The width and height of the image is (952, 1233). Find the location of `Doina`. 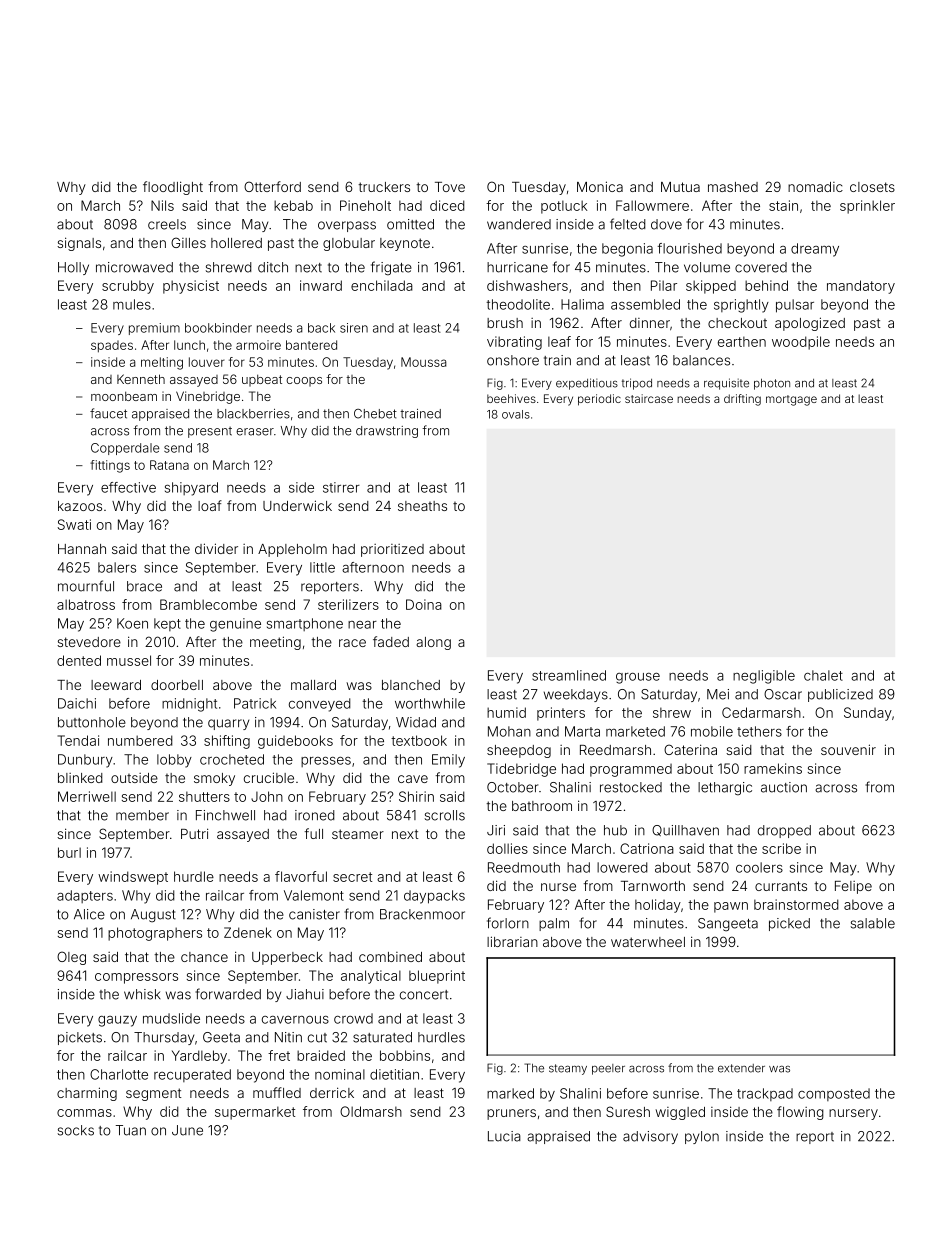

Doina is located at coordinates (424, 604).
